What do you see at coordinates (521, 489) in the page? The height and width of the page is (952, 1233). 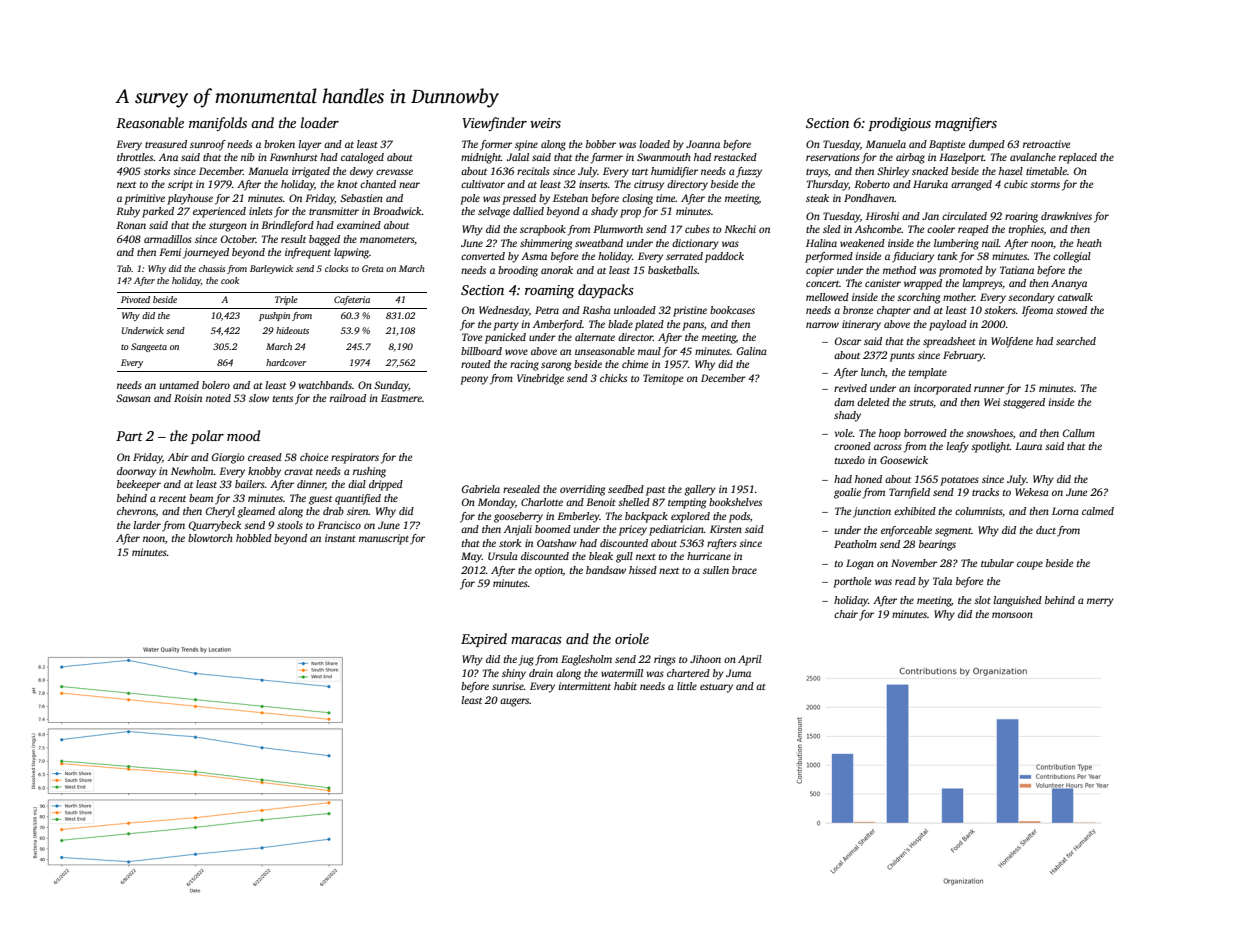 I see `resealed` at bounding box center [521, 489].
